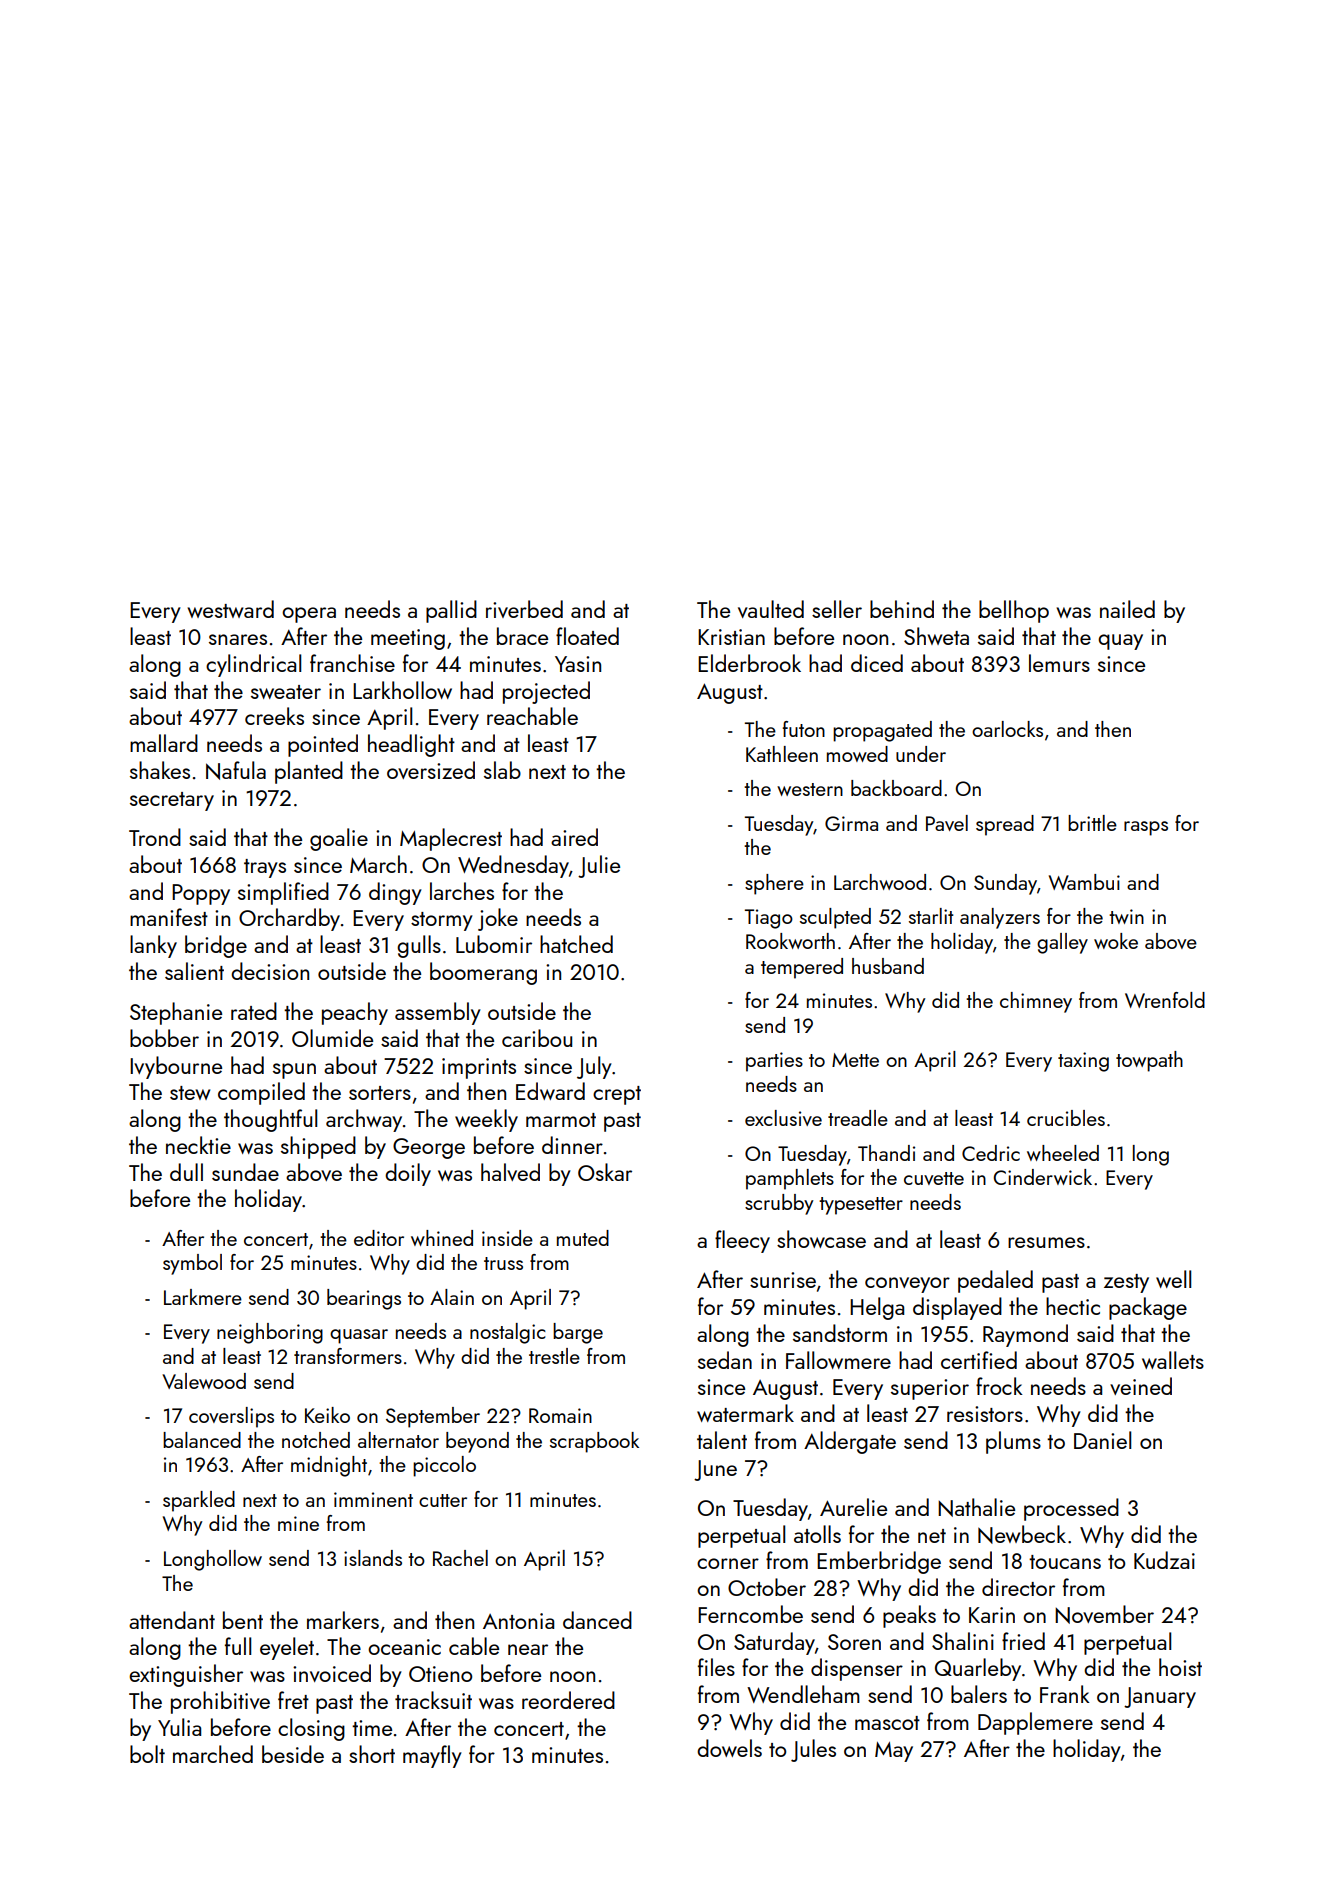 The width and height of the page is (1339, 1894). Describe the element at coordinates (821, 1239) in the page. I see `showcase` at that location.
